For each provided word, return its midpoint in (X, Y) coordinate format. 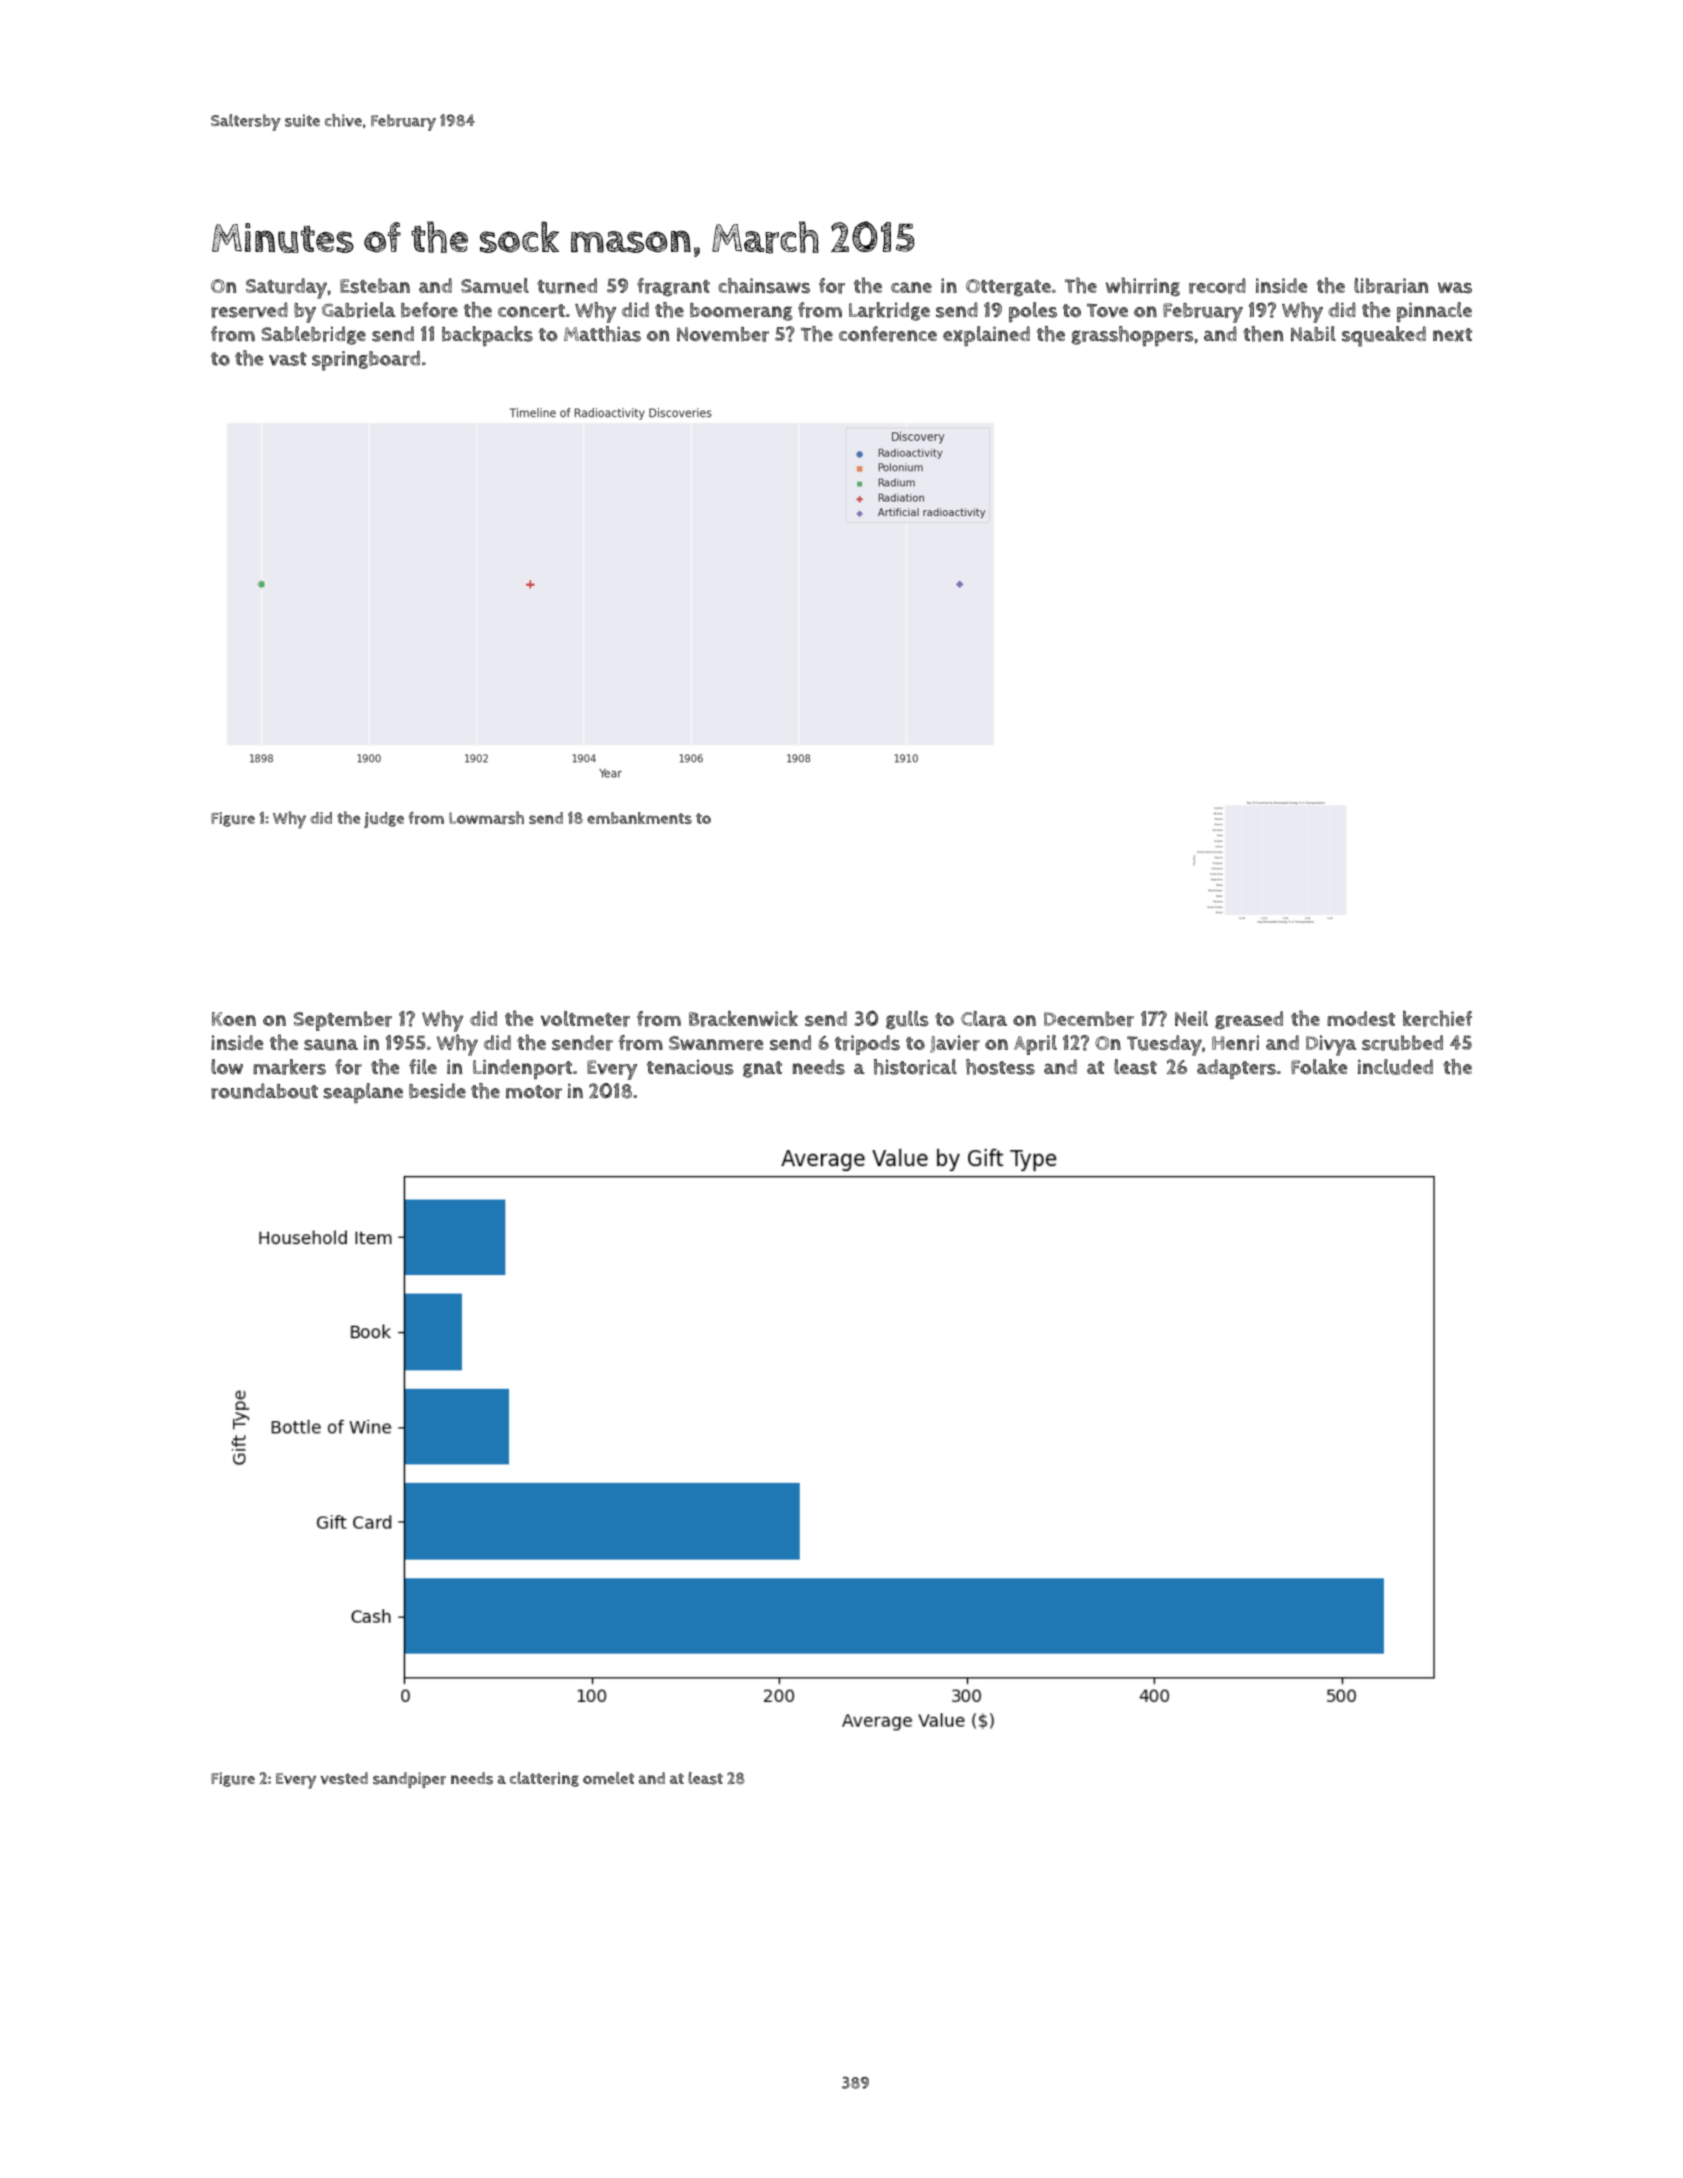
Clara (984, 1019)
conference (888, 334)
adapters (1236, 1069)
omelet (608, 1778)
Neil (1191, 1018)
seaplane (363, 1093)
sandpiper (409, 1780)
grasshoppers (1132, 336)
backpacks (487, 336)
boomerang (741, 312)
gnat (762, 1069)
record (1217, 286)
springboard (366, 361)
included (1395, 1067)
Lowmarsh (486, 818)
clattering (544, 1779)
